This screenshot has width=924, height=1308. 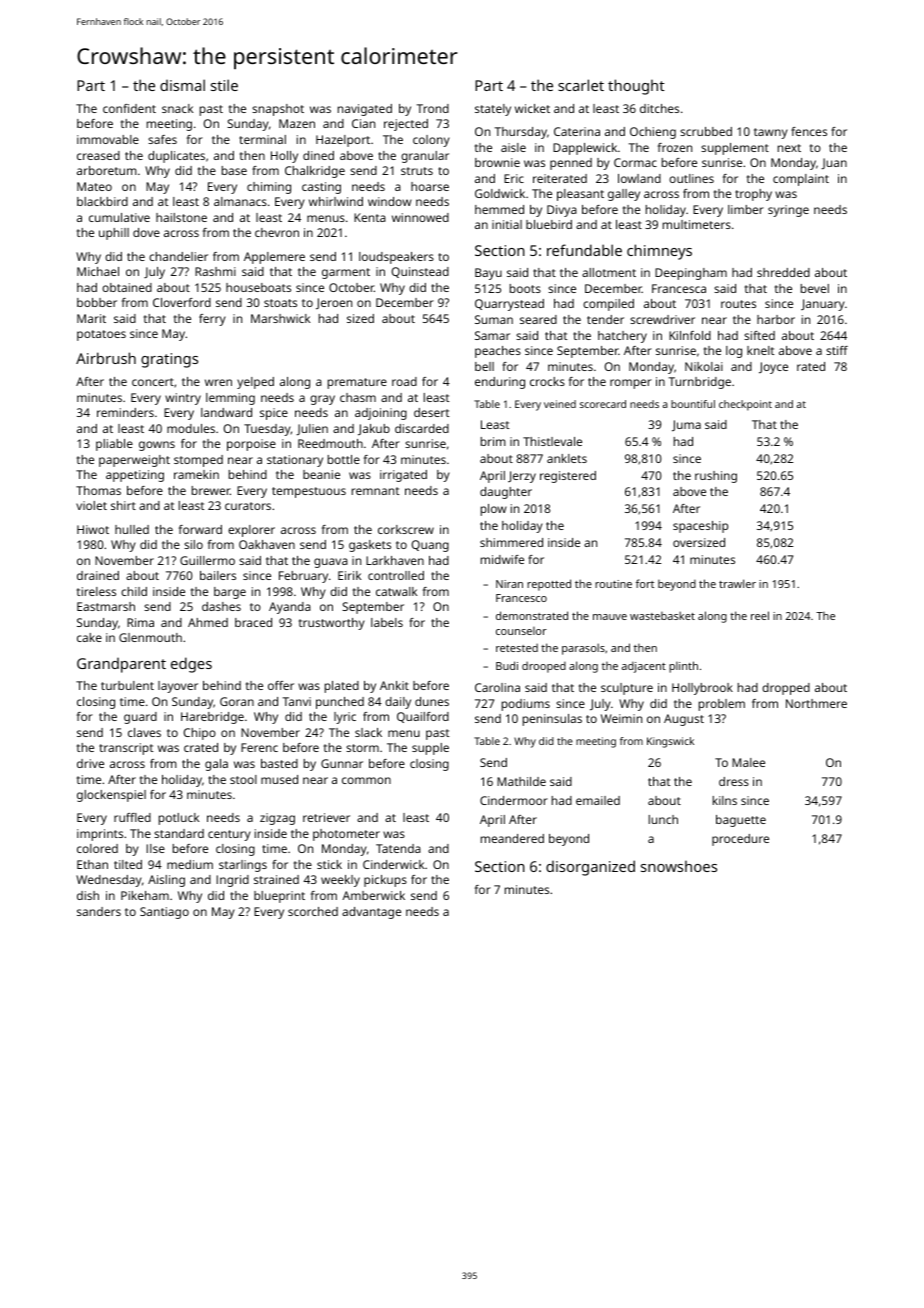 What do you see at coordinates (737, 583) in the screenshot?
I see `trawler` at bounding box center [737, 583].
